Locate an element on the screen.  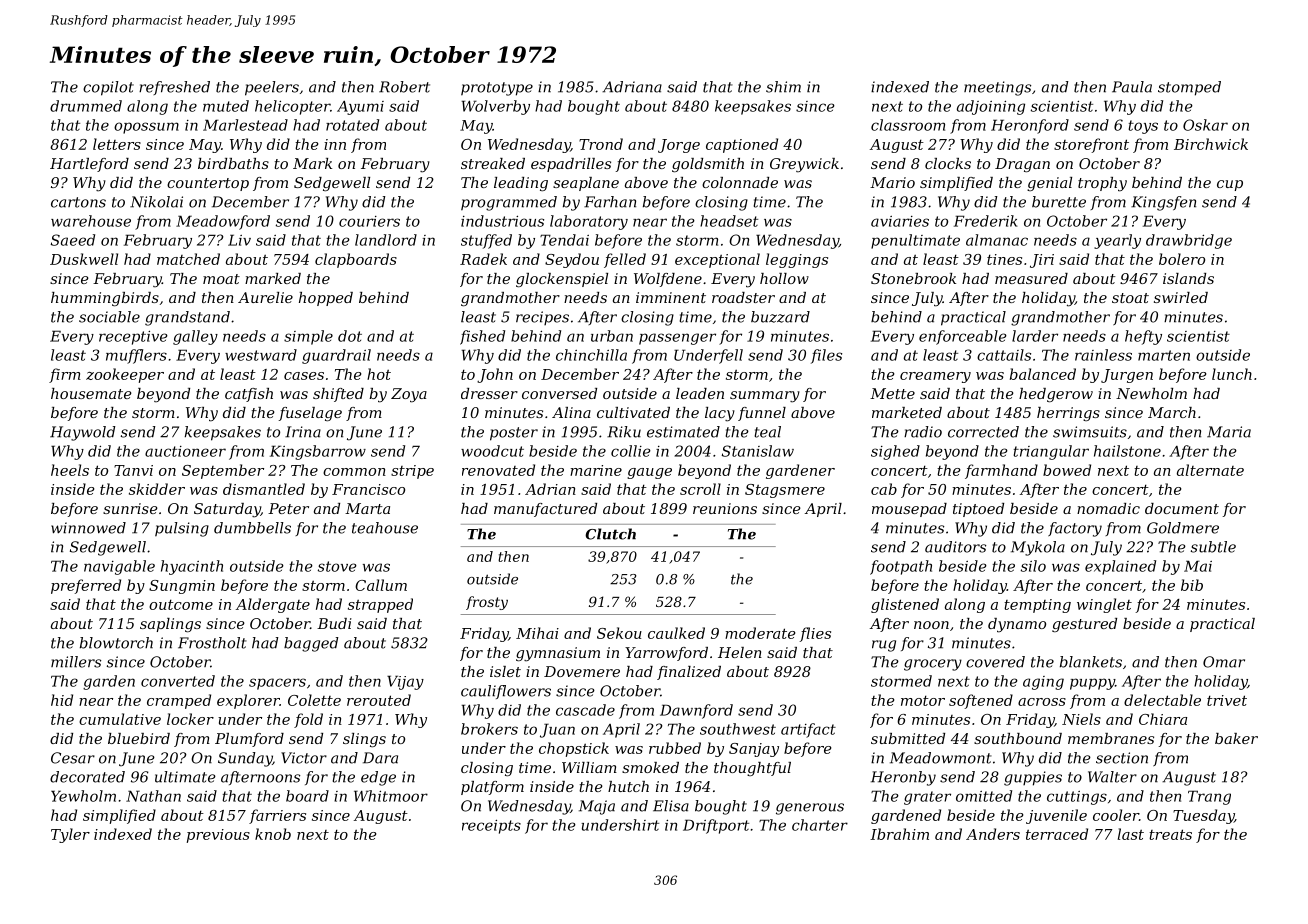
gymnasium is located at coordinates (558, 654).
